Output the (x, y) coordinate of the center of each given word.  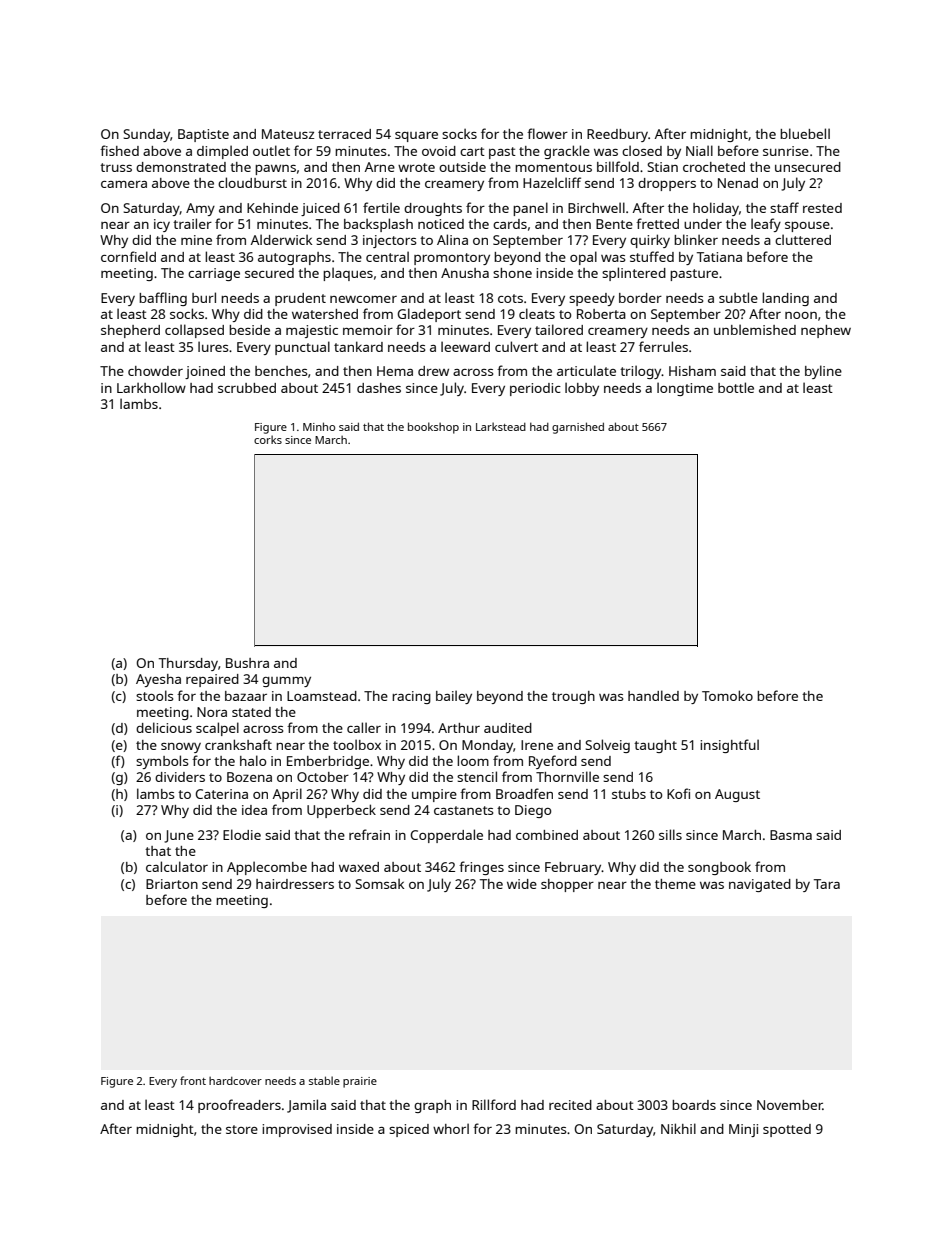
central (387, 256)
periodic (535, 389)
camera (124, 184)
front (193, 1080)
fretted (657, 223)
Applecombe (267, 868)
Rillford (494, 1104)
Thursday (188, 664)
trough (573, 697)
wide (522, 884)
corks (268, 439)
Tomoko (727, 695)
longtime (685, 389)
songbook (719, 868)
